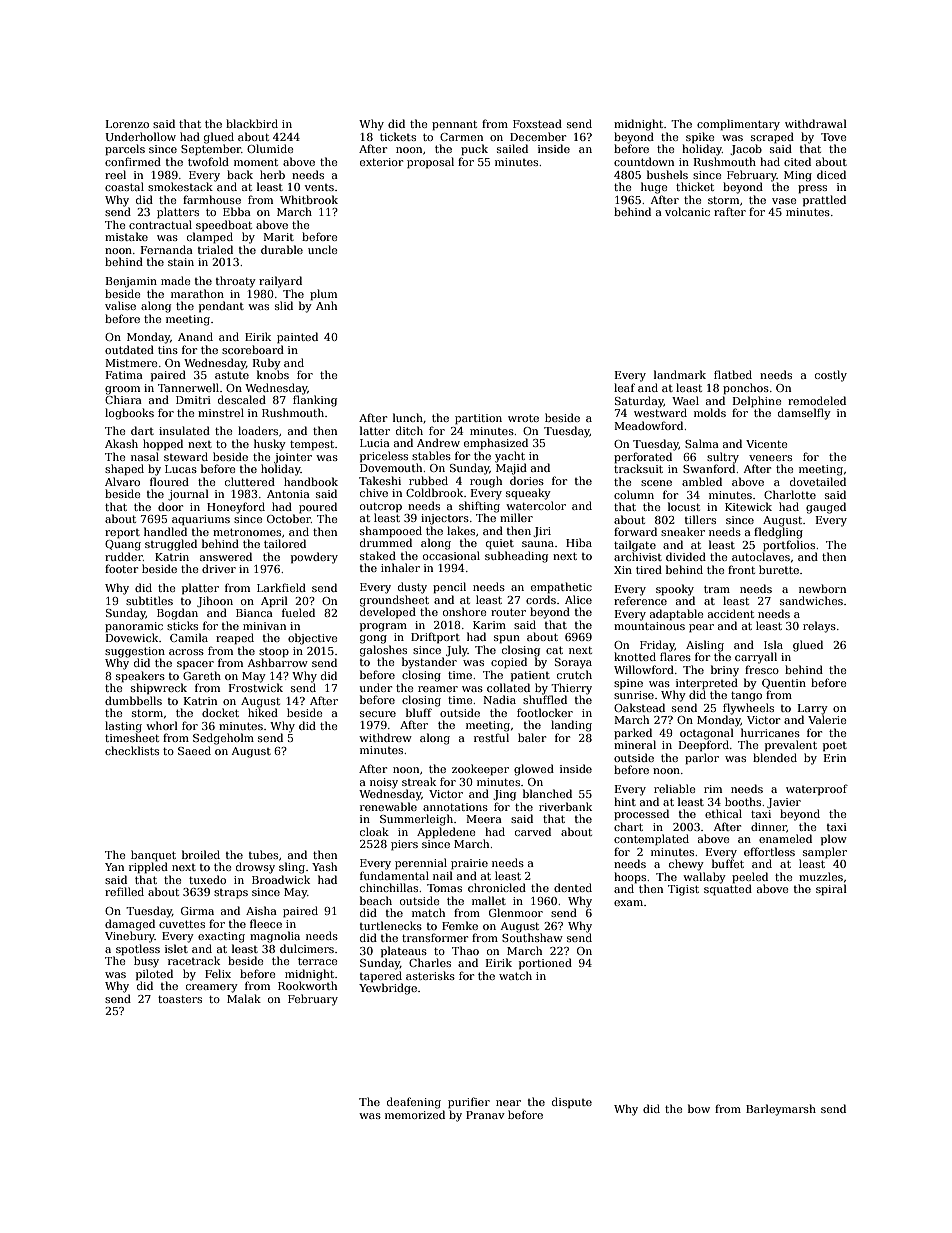 This page has height=1233, width=952. What do you see at coordinates (127, 124) in the page?
I see `Lorenzo` at bounding box center [127, 124].
